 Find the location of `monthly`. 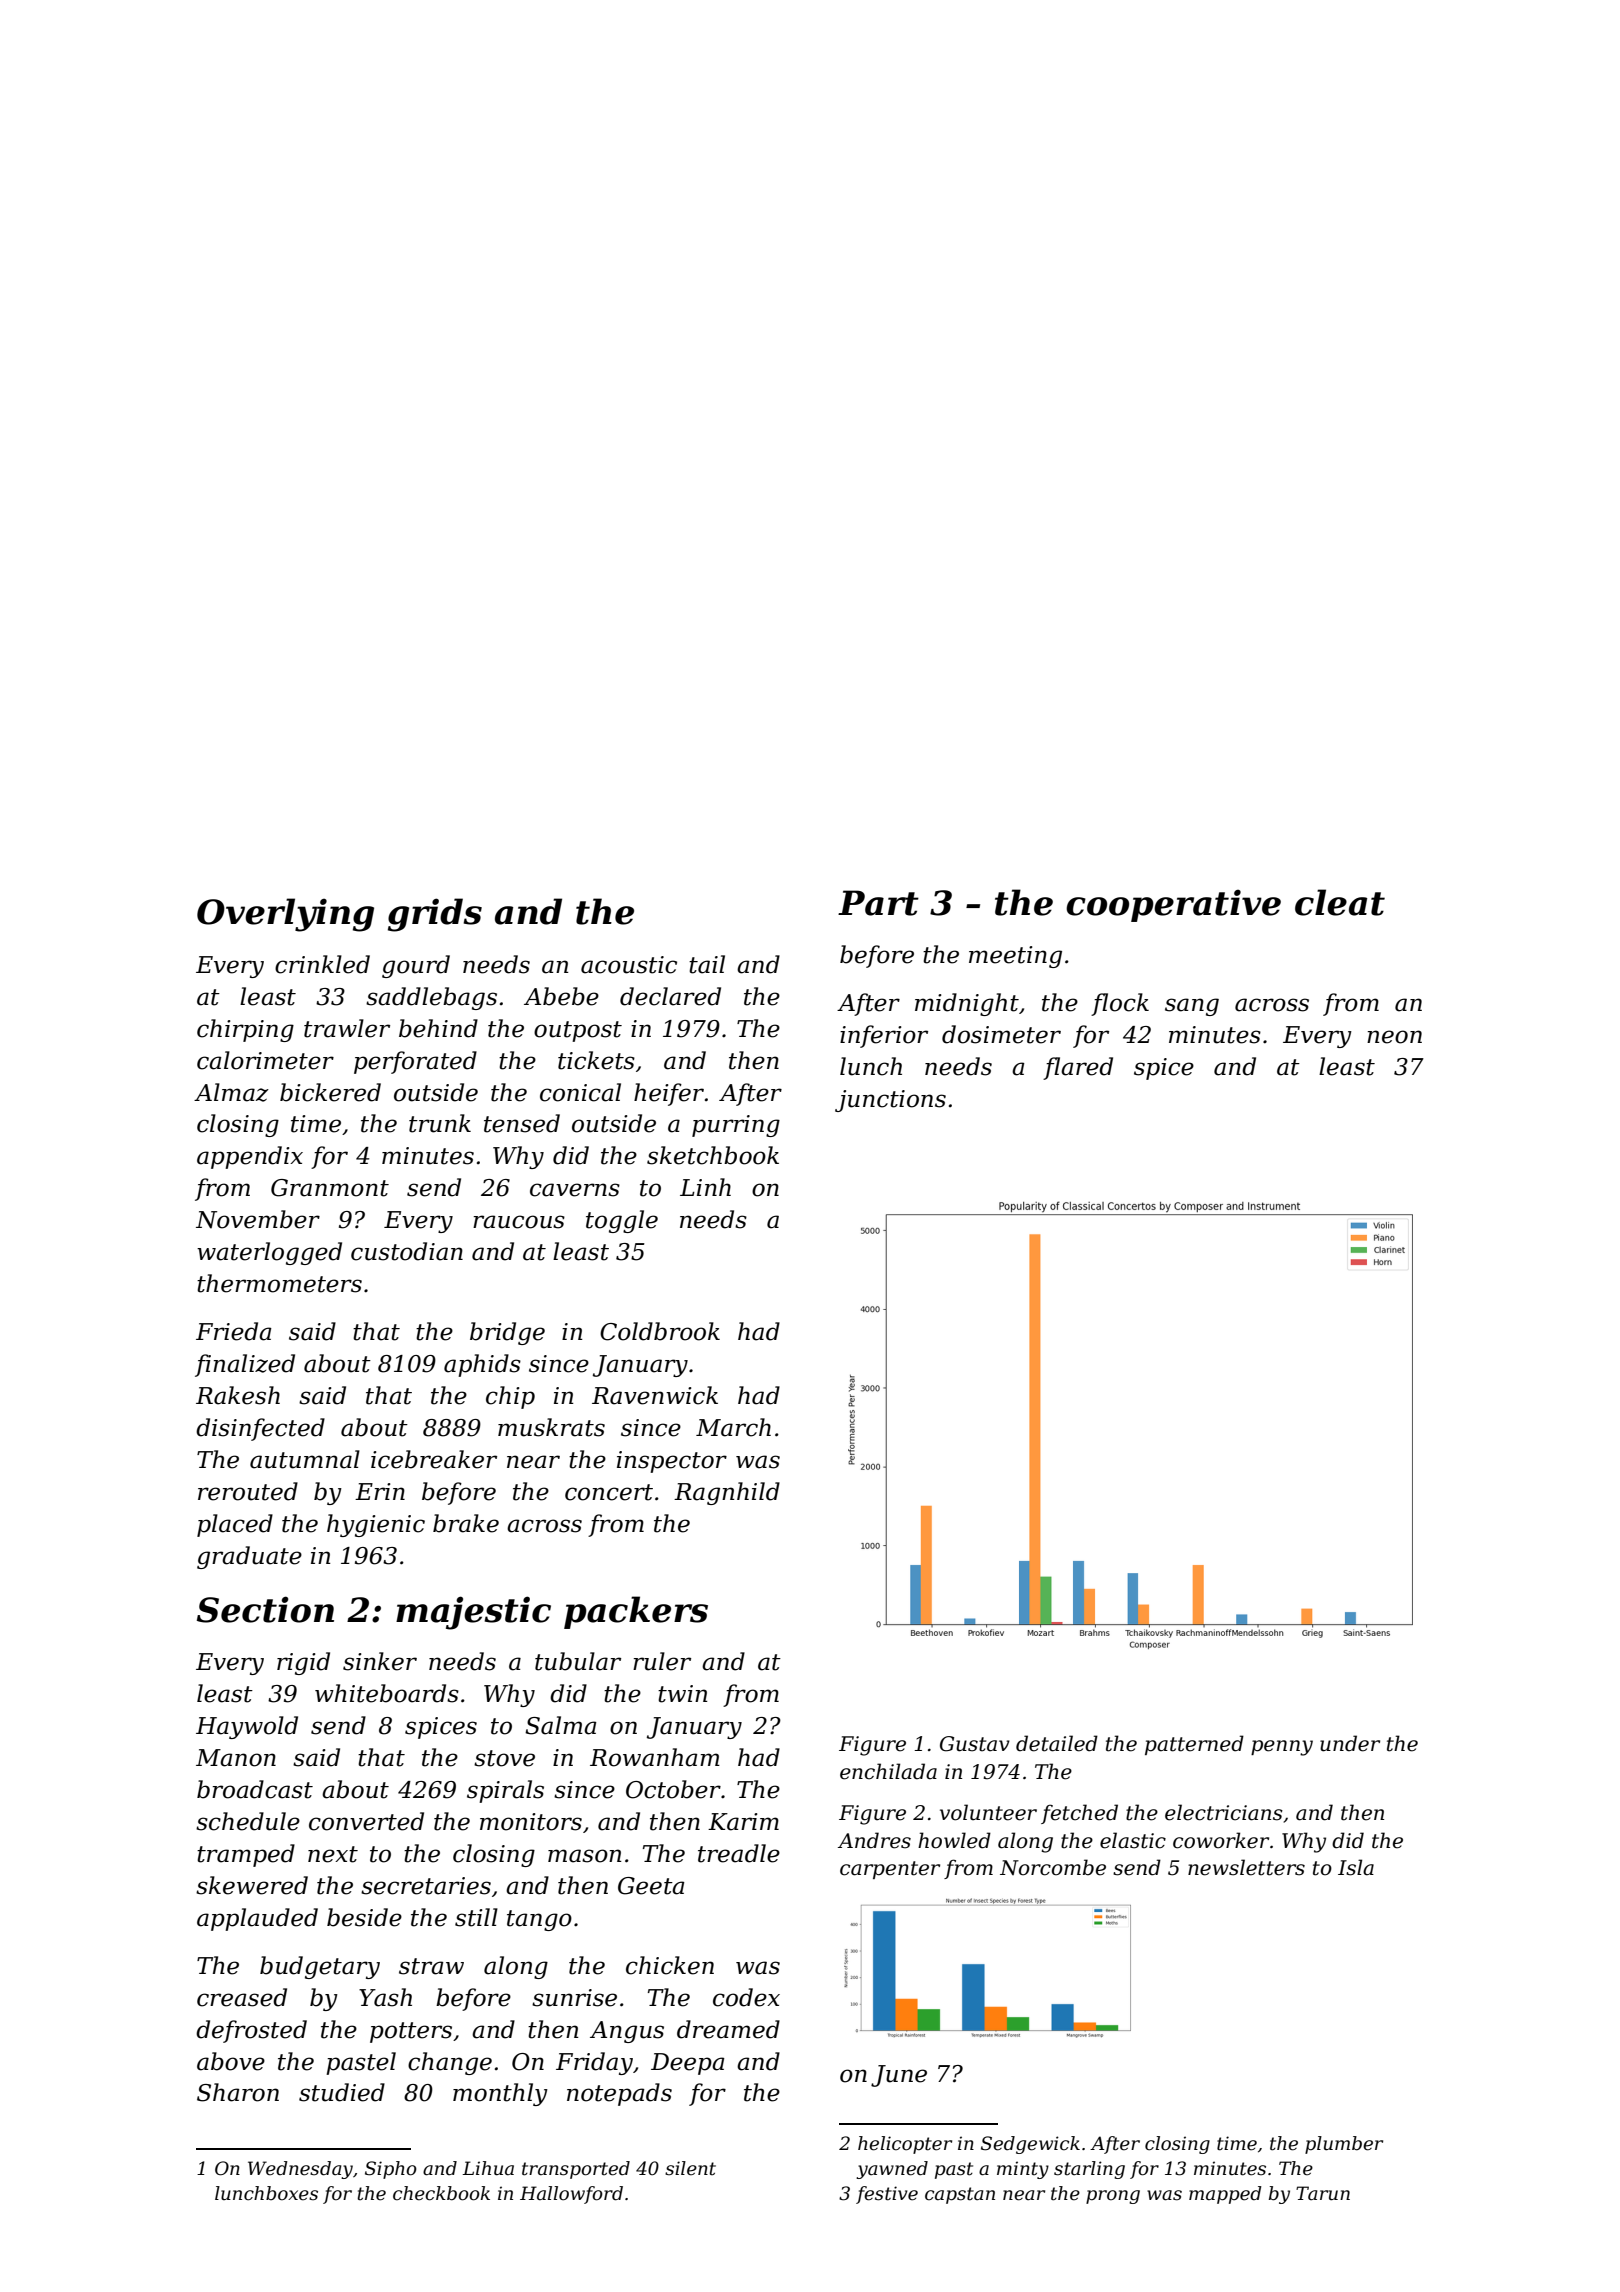

monthly is located at coordinates (500, 2094).
